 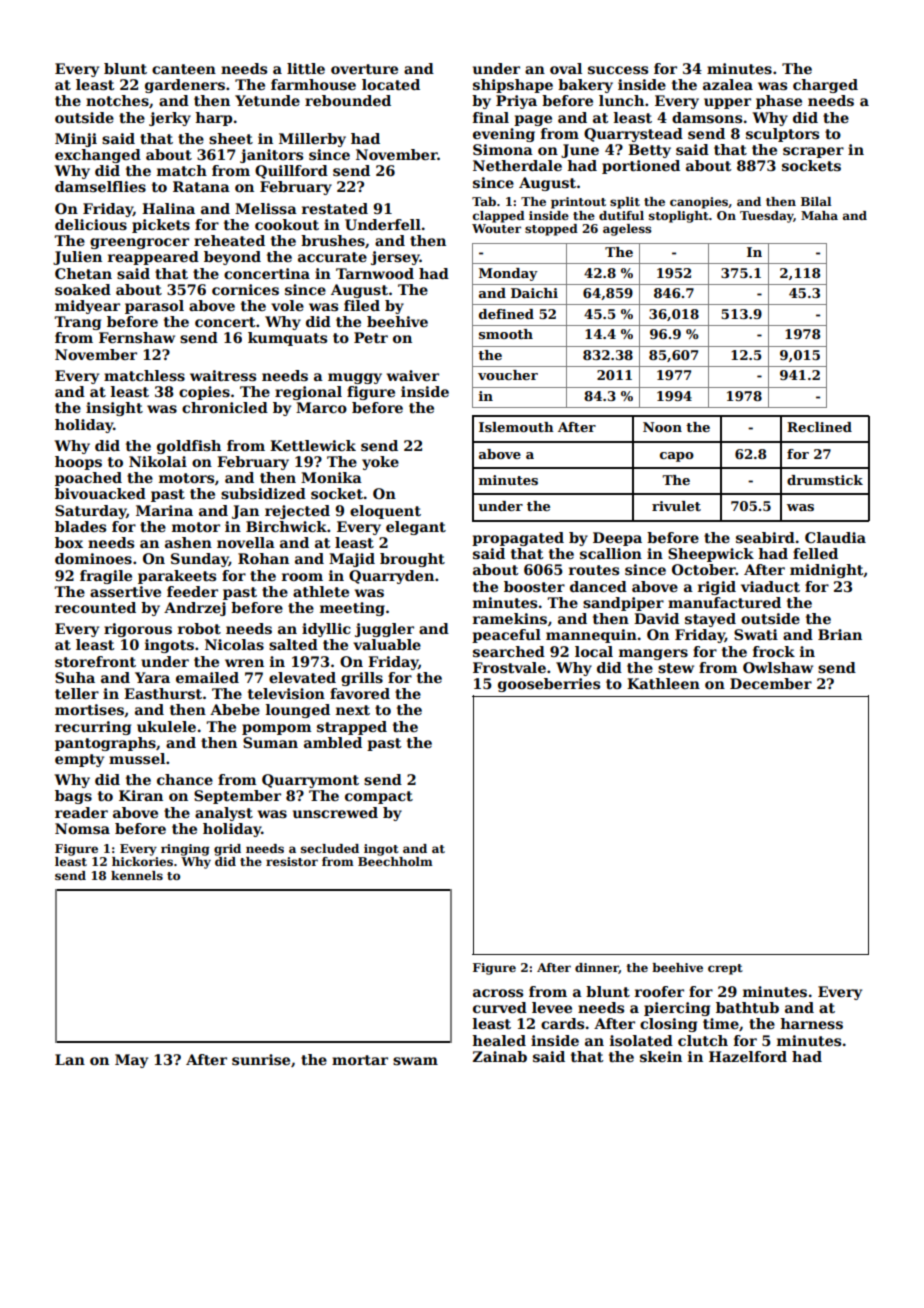 I want to click on gooseberries, so click(x=549, y=685).
